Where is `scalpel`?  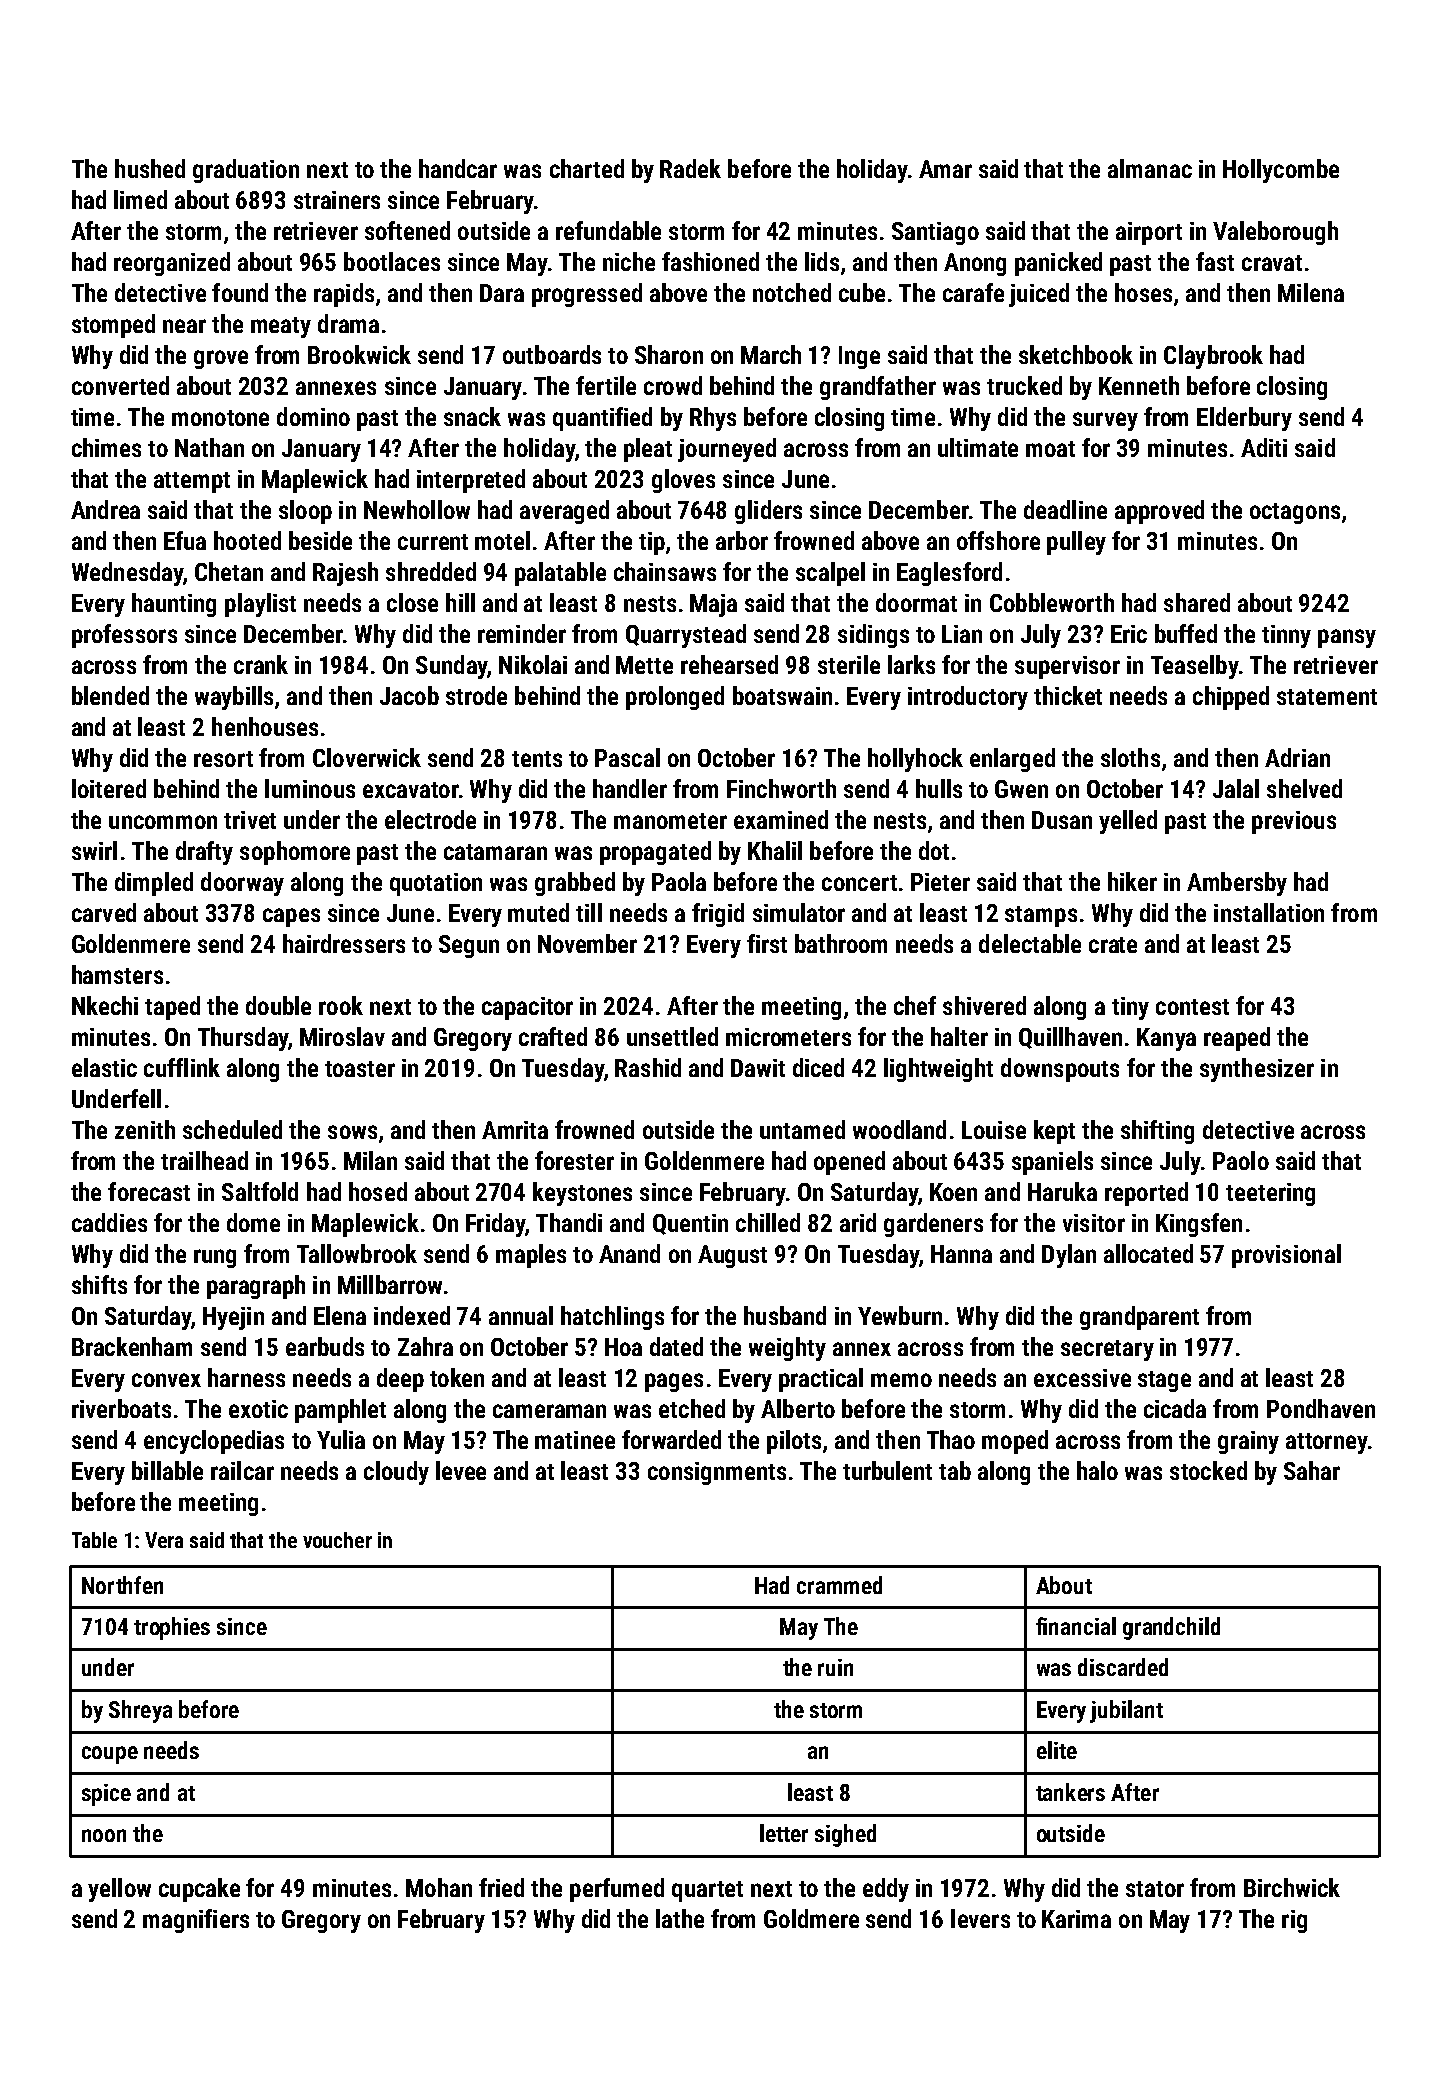 scalpel is located at coordinates (830, 574).
